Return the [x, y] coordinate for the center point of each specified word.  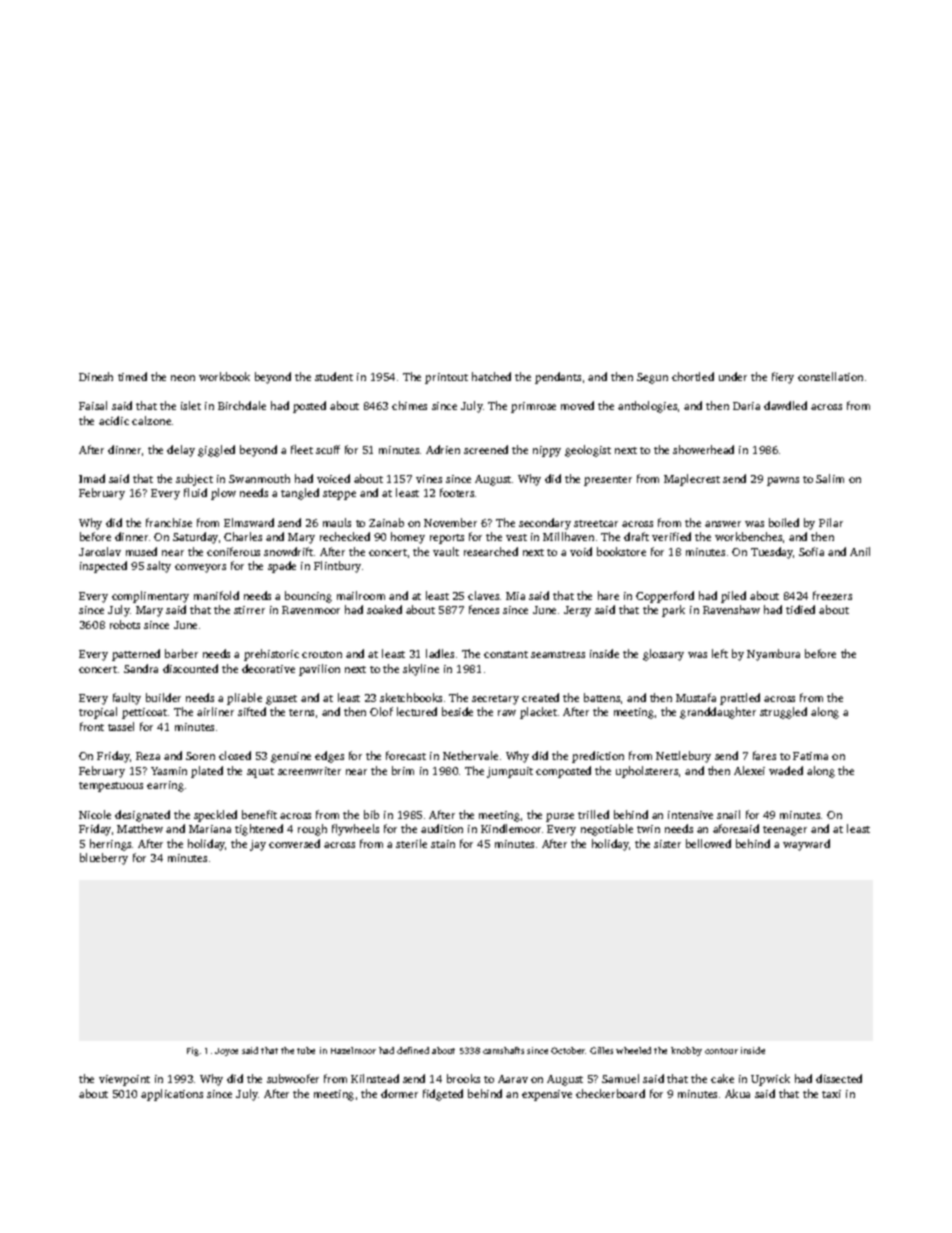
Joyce [226, 1052]
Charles [243, 536]
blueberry [104, 859]
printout [446, 378]
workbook [224, 376]
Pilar [831, 522]
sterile [411, 843]
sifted [252, 711]
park [673, 611]
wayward [806, 845]
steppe [339, 495]
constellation [830, 376]
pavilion [319, 670]
